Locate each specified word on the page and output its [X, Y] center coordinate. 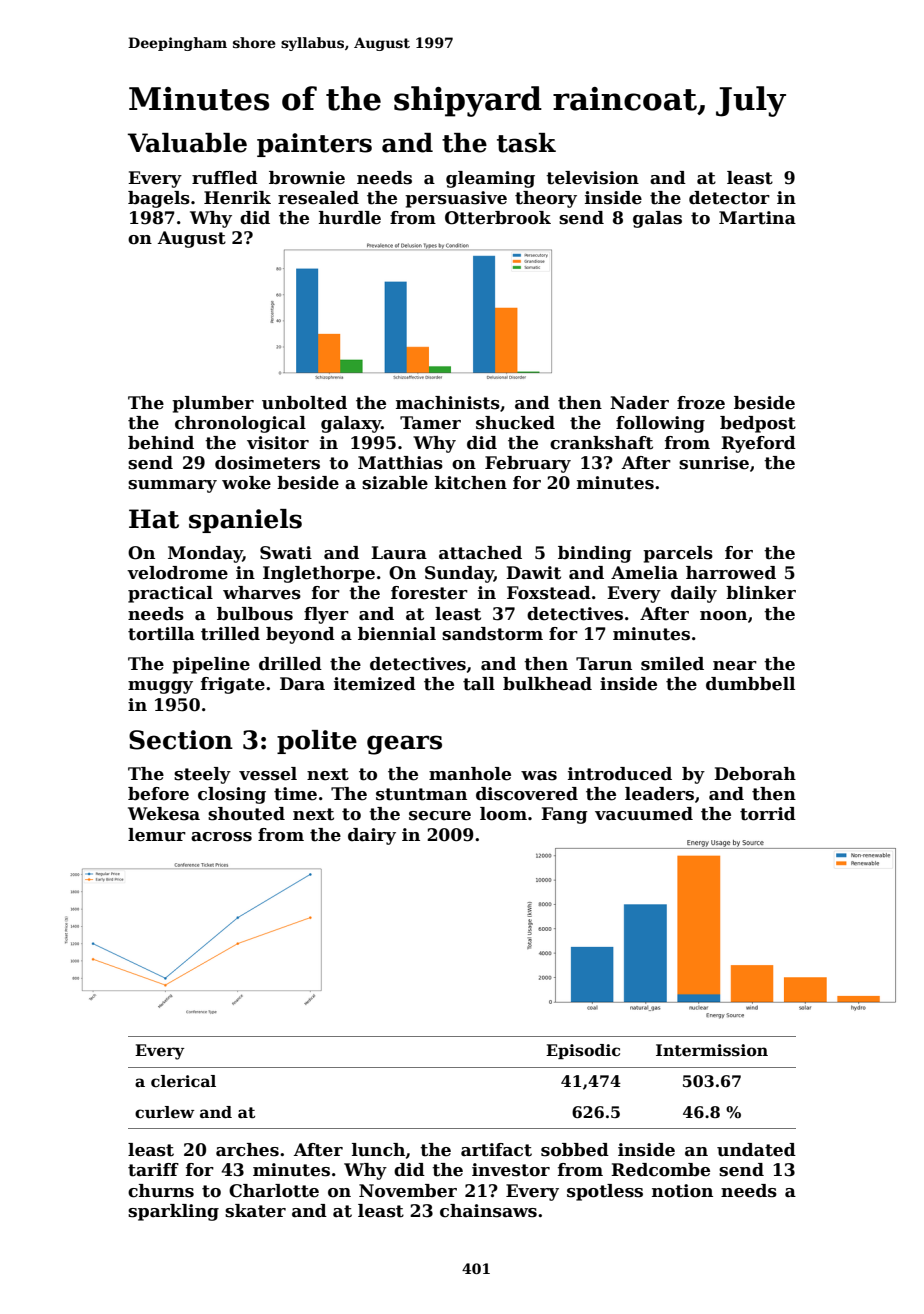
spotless [605, 1192]
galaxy [351, 424]
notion [682, 1191]
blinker [761, 593]
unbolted [304, 403]
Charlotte [274, 1191]
